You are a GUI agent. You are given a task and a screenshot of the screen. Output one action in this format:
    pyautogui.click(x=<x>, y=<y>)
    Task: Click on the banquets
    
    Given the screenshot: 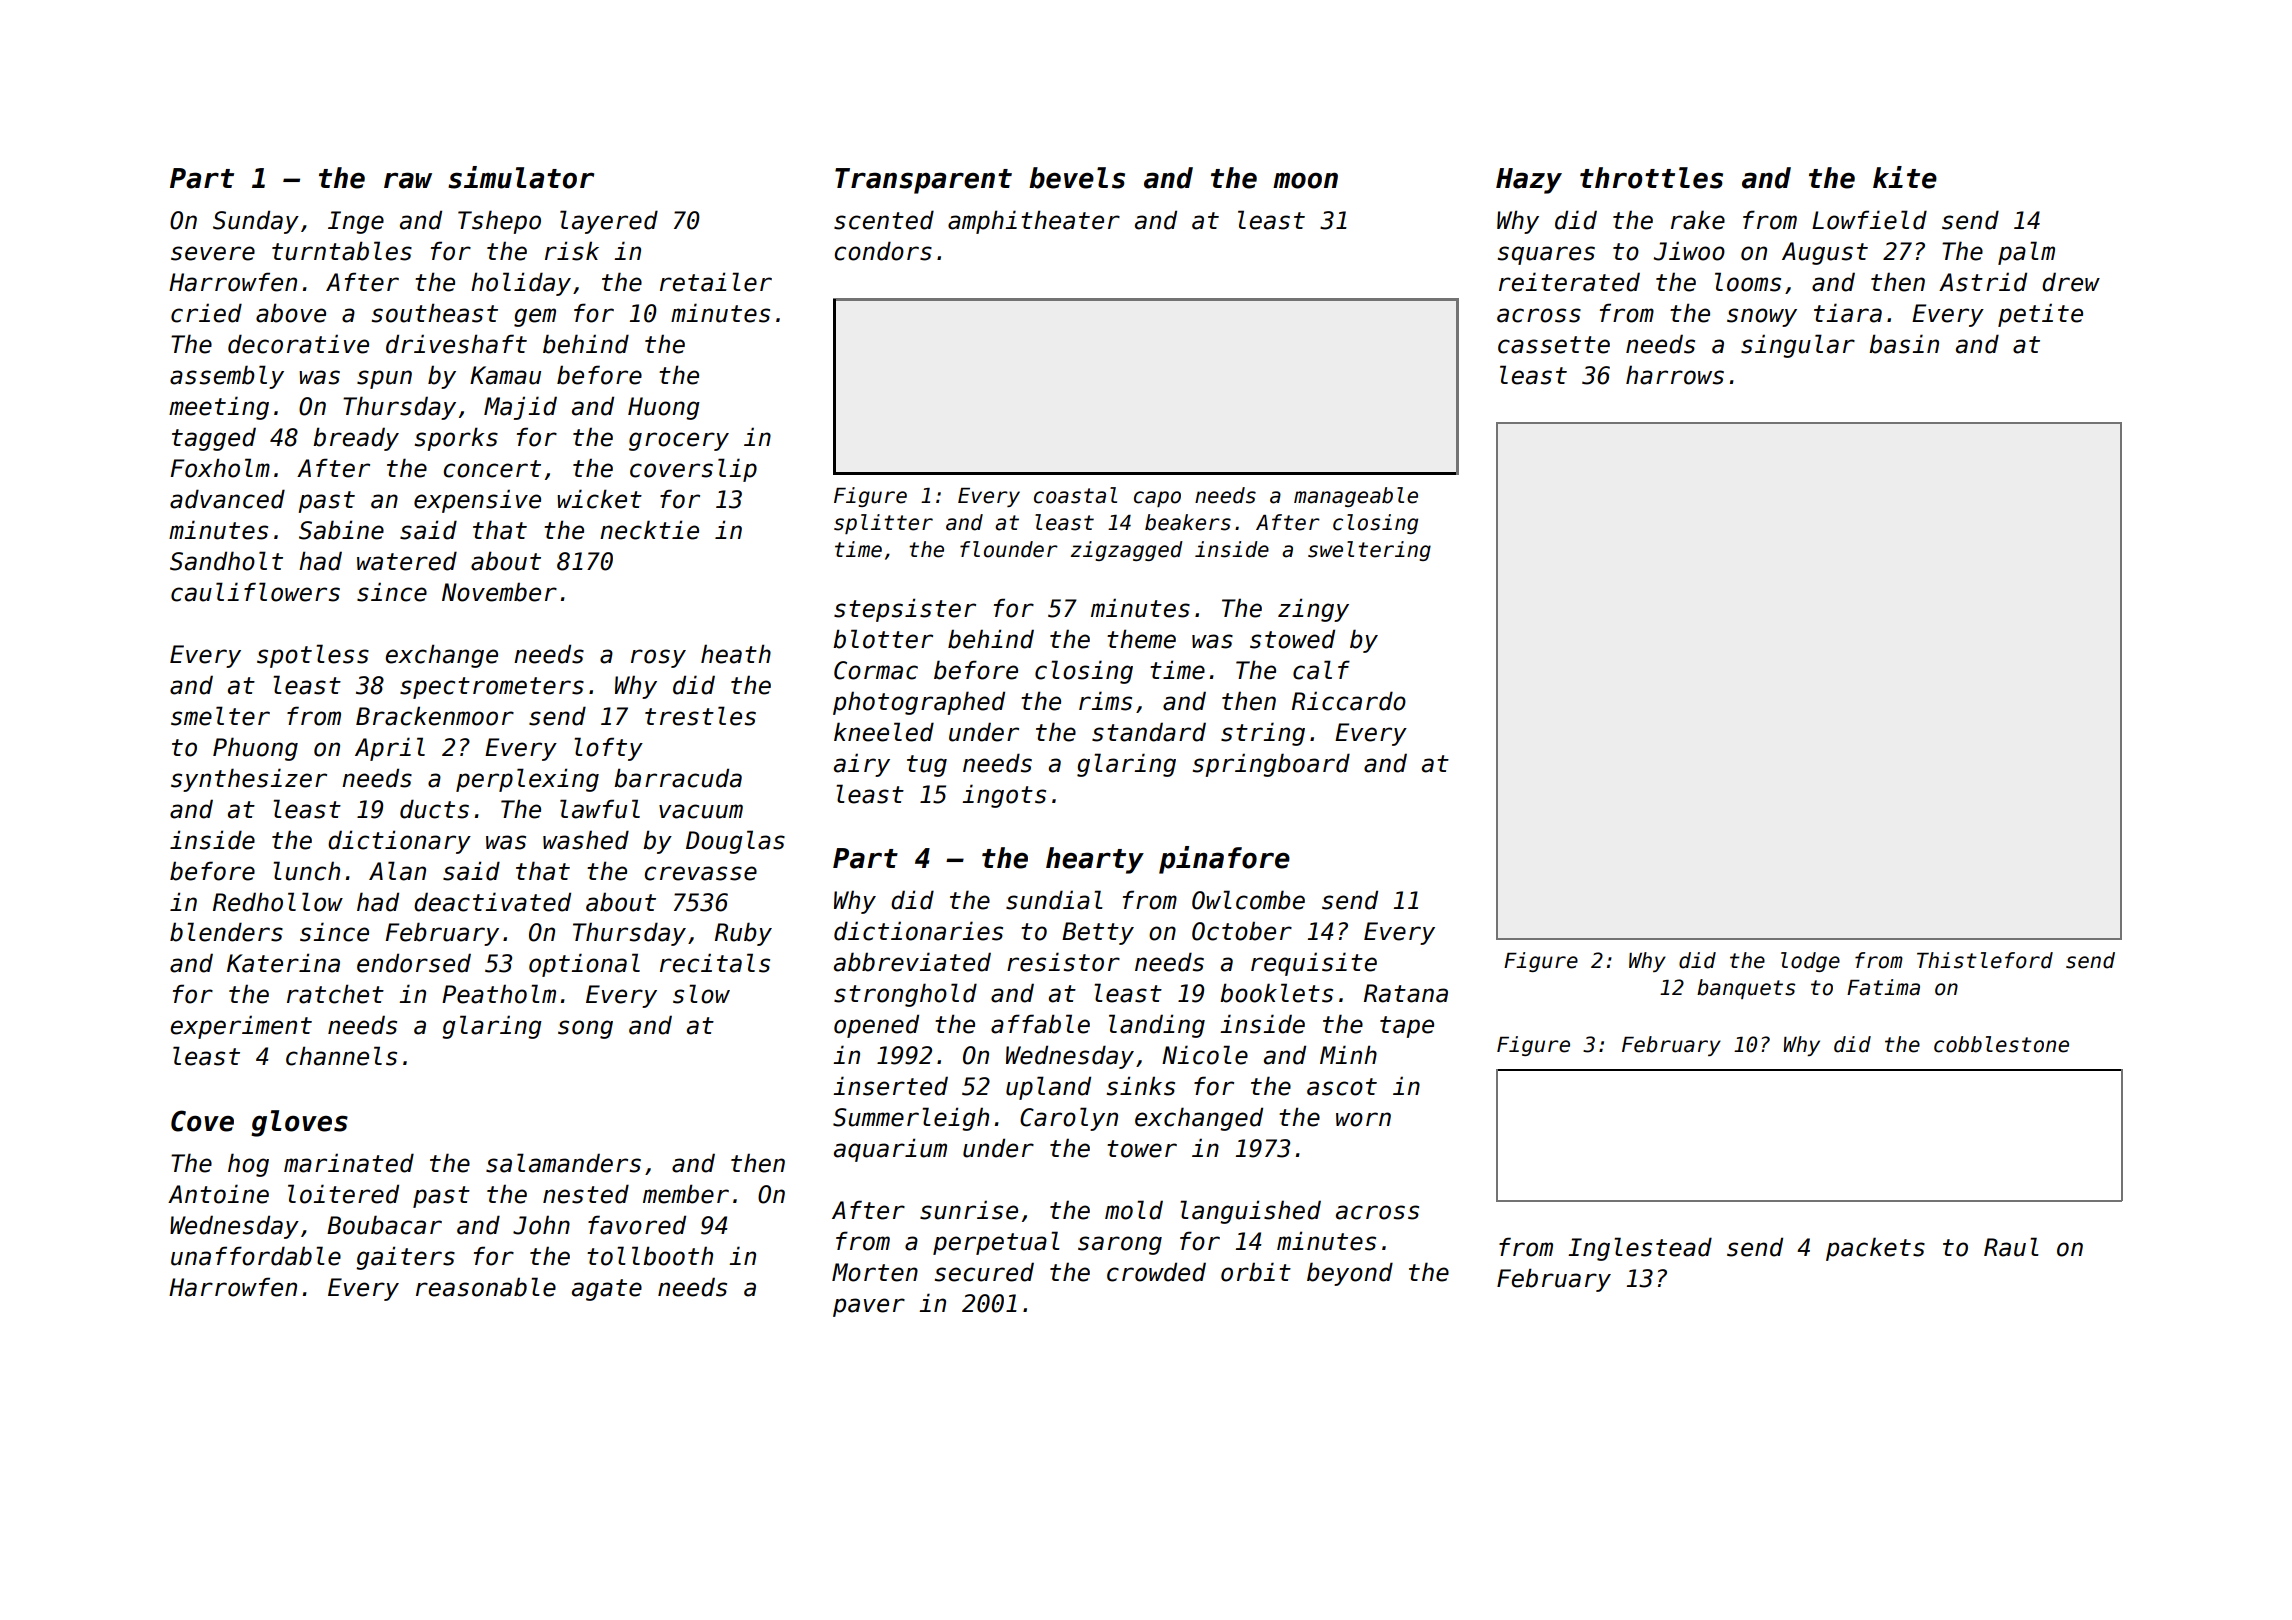 What is the action you would take?
    pyautogui.click(x=1746, y=989)
